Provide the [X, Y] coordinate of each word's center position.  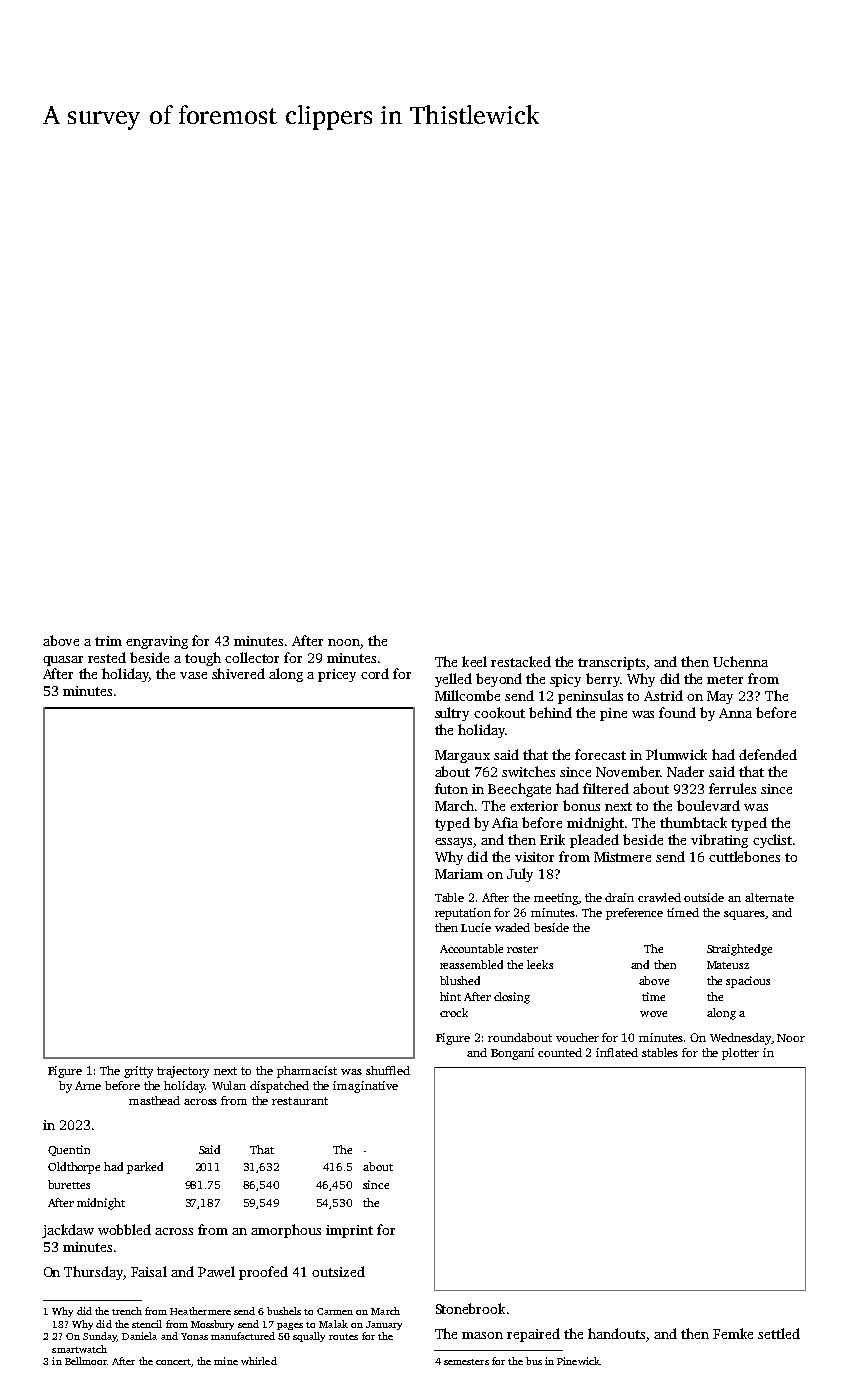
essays [453, 843]
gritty [138, 1072]
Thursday [93, 1273]
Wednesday [740, 1039]
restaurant [300, 1101]
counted [560, 1052]
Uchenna [740, 661]
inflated [617, 1052]
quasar [63, 661]
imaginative [365, 1087]
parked [145, 1168]
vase [193, 675]
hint [450, 996]
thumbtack [693, 822]
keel [474, 661]
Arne [88, 1085]
